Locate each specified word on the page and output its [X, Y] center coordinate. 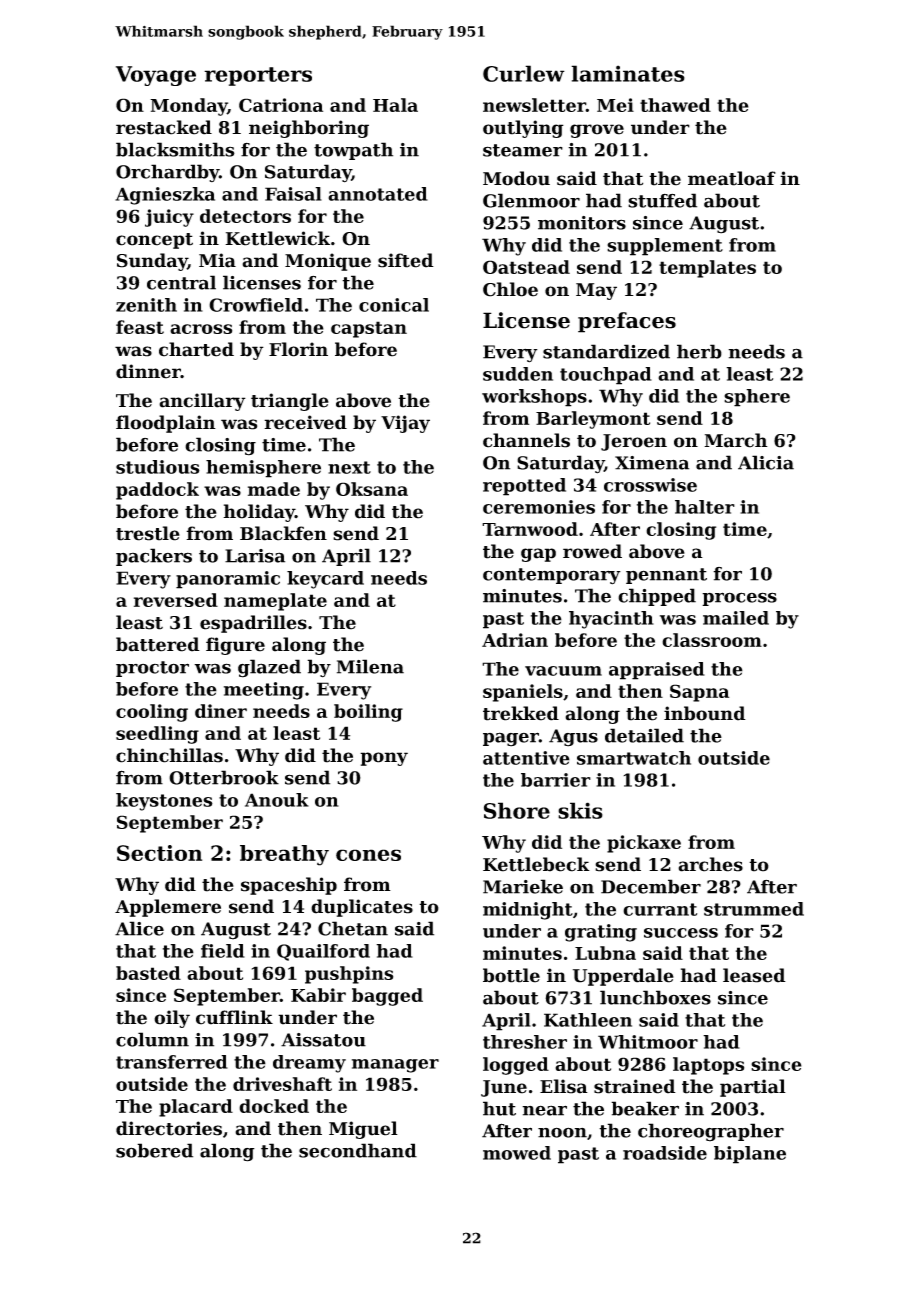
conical [394, 305]
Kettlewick [277, 238]
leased [754, 975]
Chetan [353, 928]
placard [196, 1108]
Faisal [293, 194]
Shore [517, 810]
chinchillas [169, 755]
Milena [370, 666]
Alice [139, 928]
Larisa [255, 556]
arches [710, 864]
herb [699, 351]
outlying [523, 129]
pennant [666, 576]
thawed [675, 105]
